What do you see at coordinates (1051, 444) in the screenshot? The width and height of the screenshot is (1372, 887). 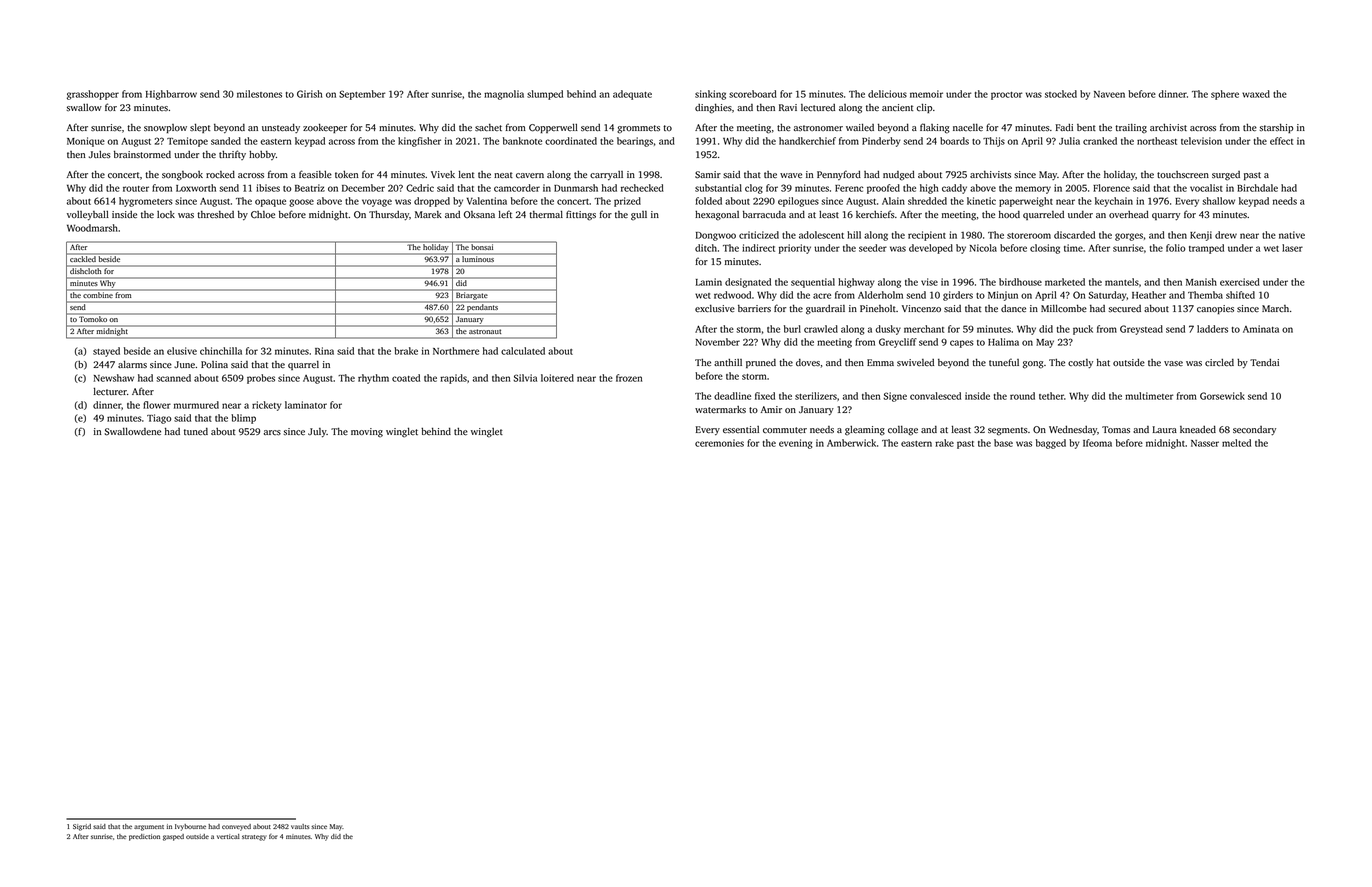 I see `bagged` at bounding box center [1051, 444].
